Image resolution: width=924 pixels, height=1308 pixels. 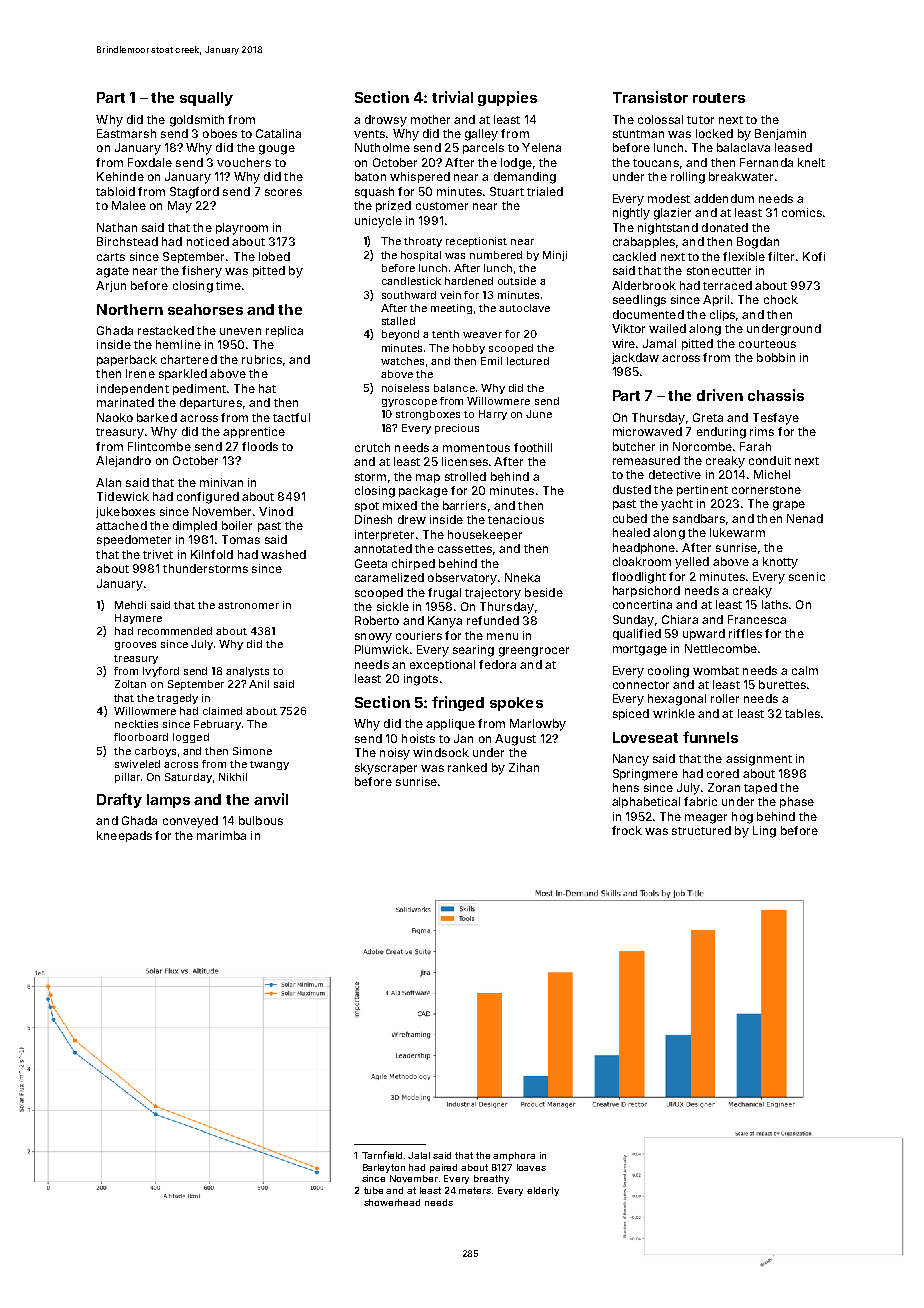 What do you see at coordinates (531, 1167) in the screenshot?
I see `loaves` at bounding box center [531, 1167].
